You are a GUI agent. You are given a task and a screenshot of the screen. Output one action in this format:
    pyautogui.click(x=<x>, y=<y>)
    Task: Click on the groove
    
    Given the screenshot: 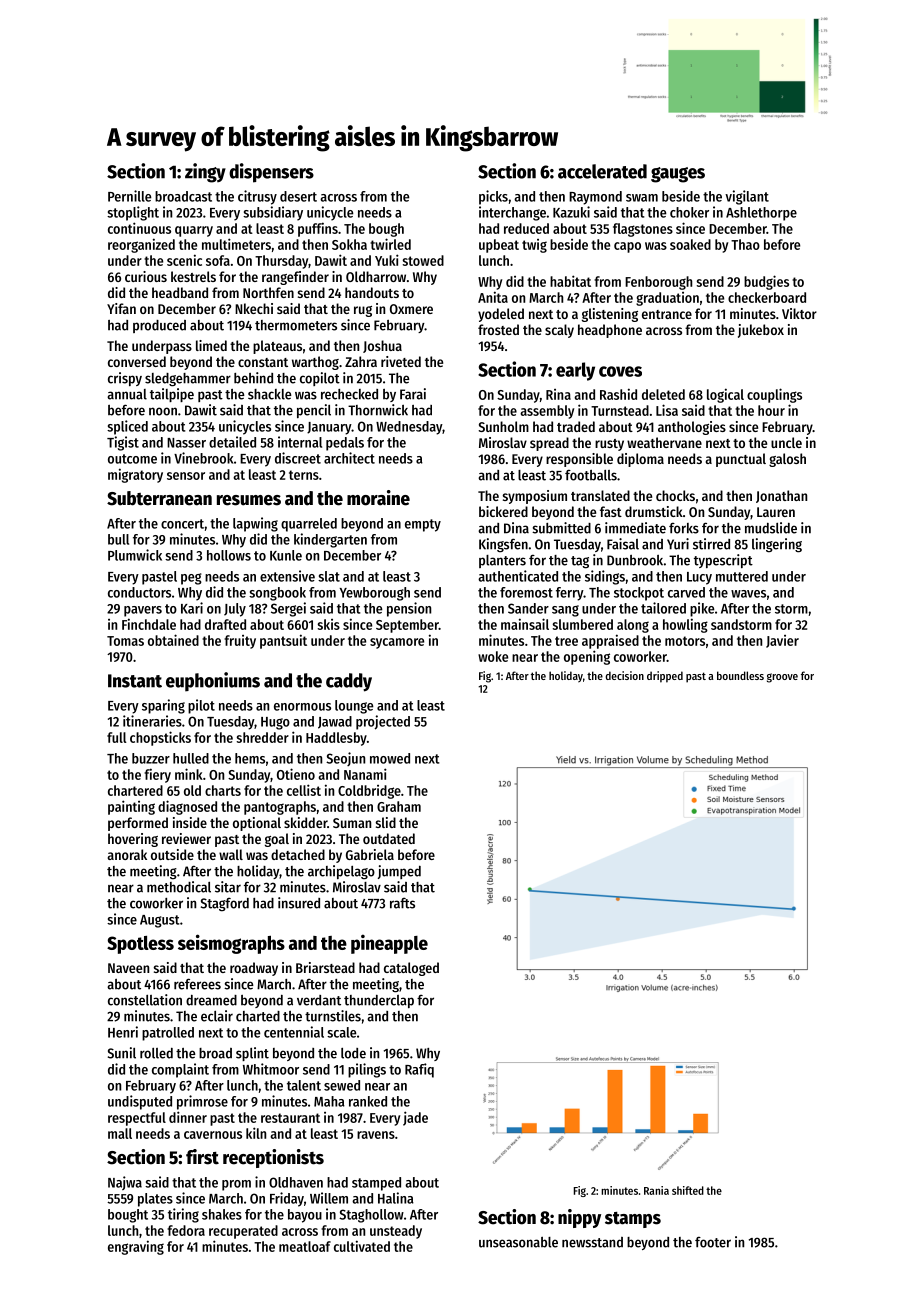 What is the action you would take?
    pyautogui.click(x=782, y=678)
